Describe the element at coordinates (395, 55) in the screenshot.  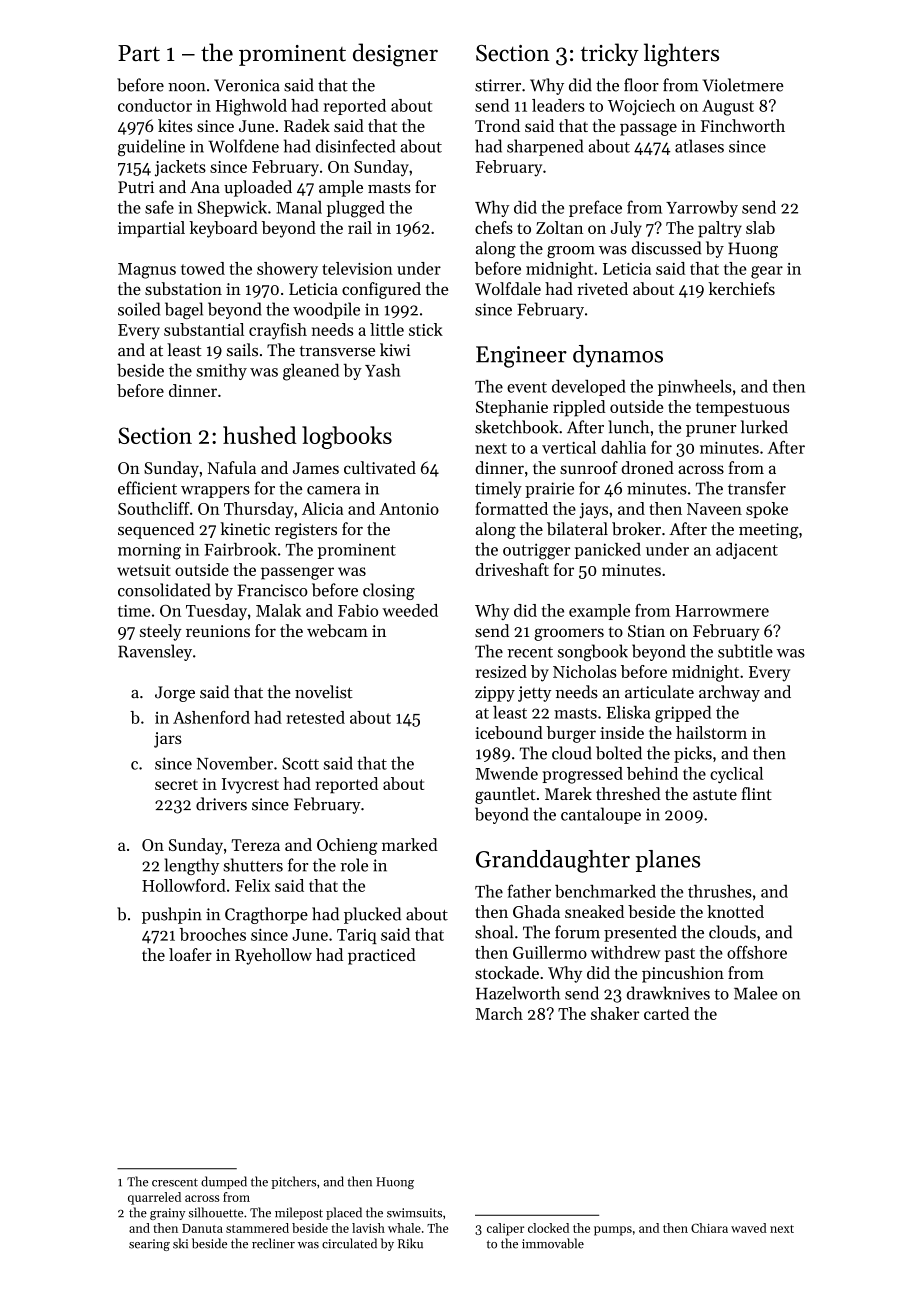
I see `designer` at that location.
